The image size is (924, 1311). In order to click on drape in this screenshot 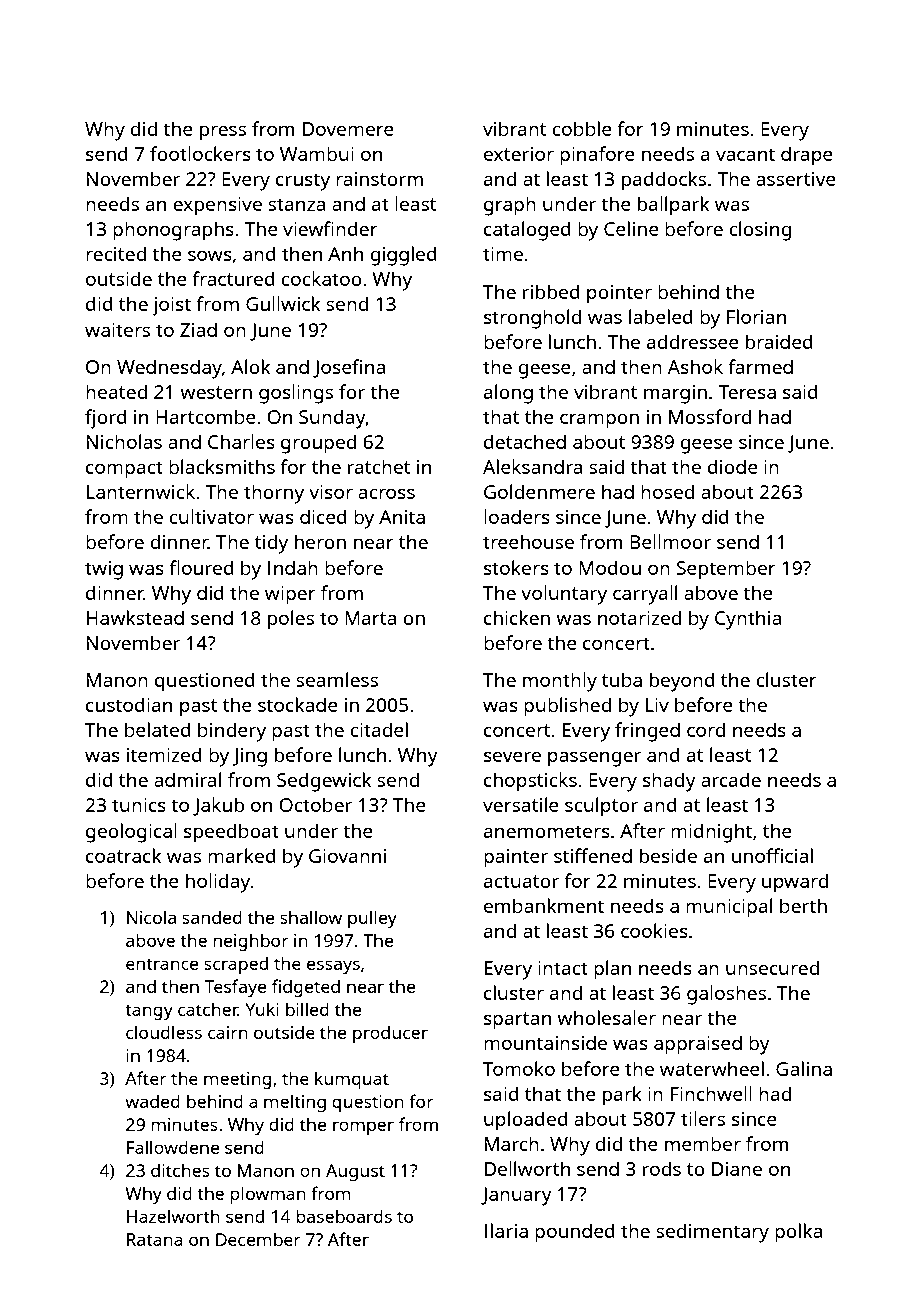, I will do `click(807, 156)`.
